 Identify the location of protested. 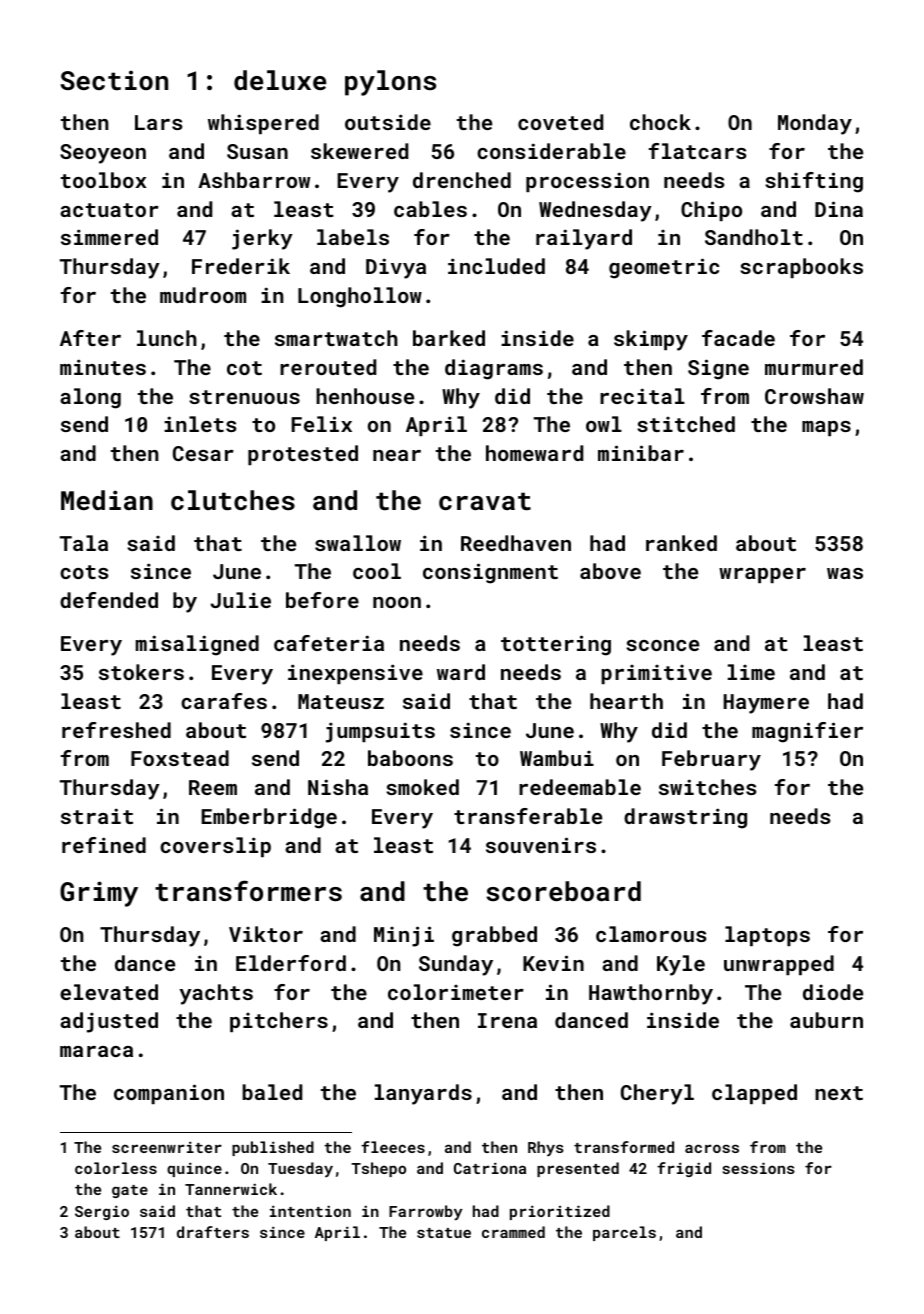
(303, 455).
